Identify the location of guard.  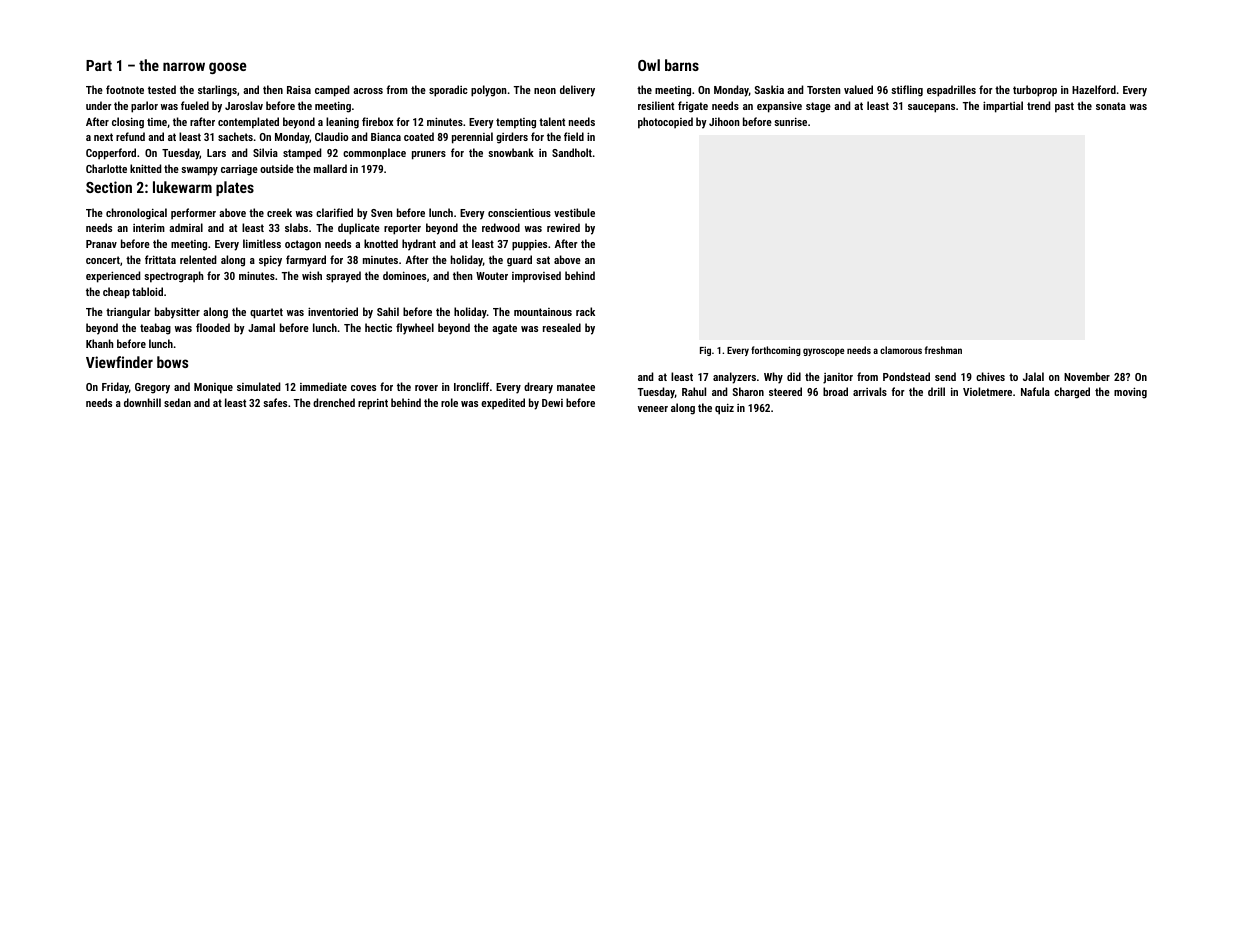
(519, 261).
